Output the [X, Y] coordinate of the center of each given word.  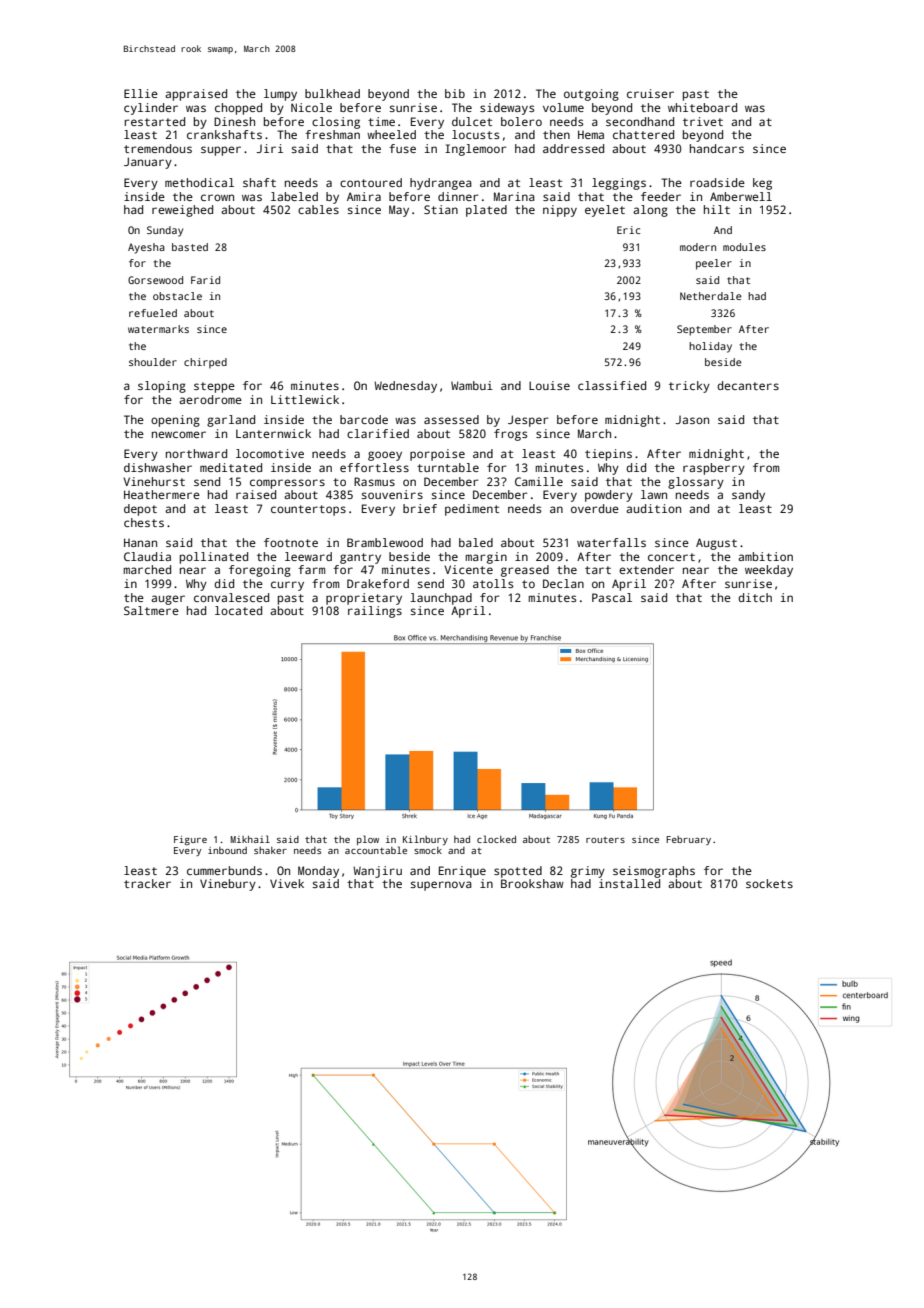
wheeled [391, 134]
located [238, 610]
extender [646, 569]
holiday [710, 347]
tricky [689, 387]
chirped [205, 363]
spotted [518, 872]
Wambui [472, 385]
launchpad [441, 599]
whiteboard [702, 107]
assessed [451, 419]
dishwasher [158, 467]
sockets [769, 883]
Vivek [287, 883]
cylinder [151, 109]
